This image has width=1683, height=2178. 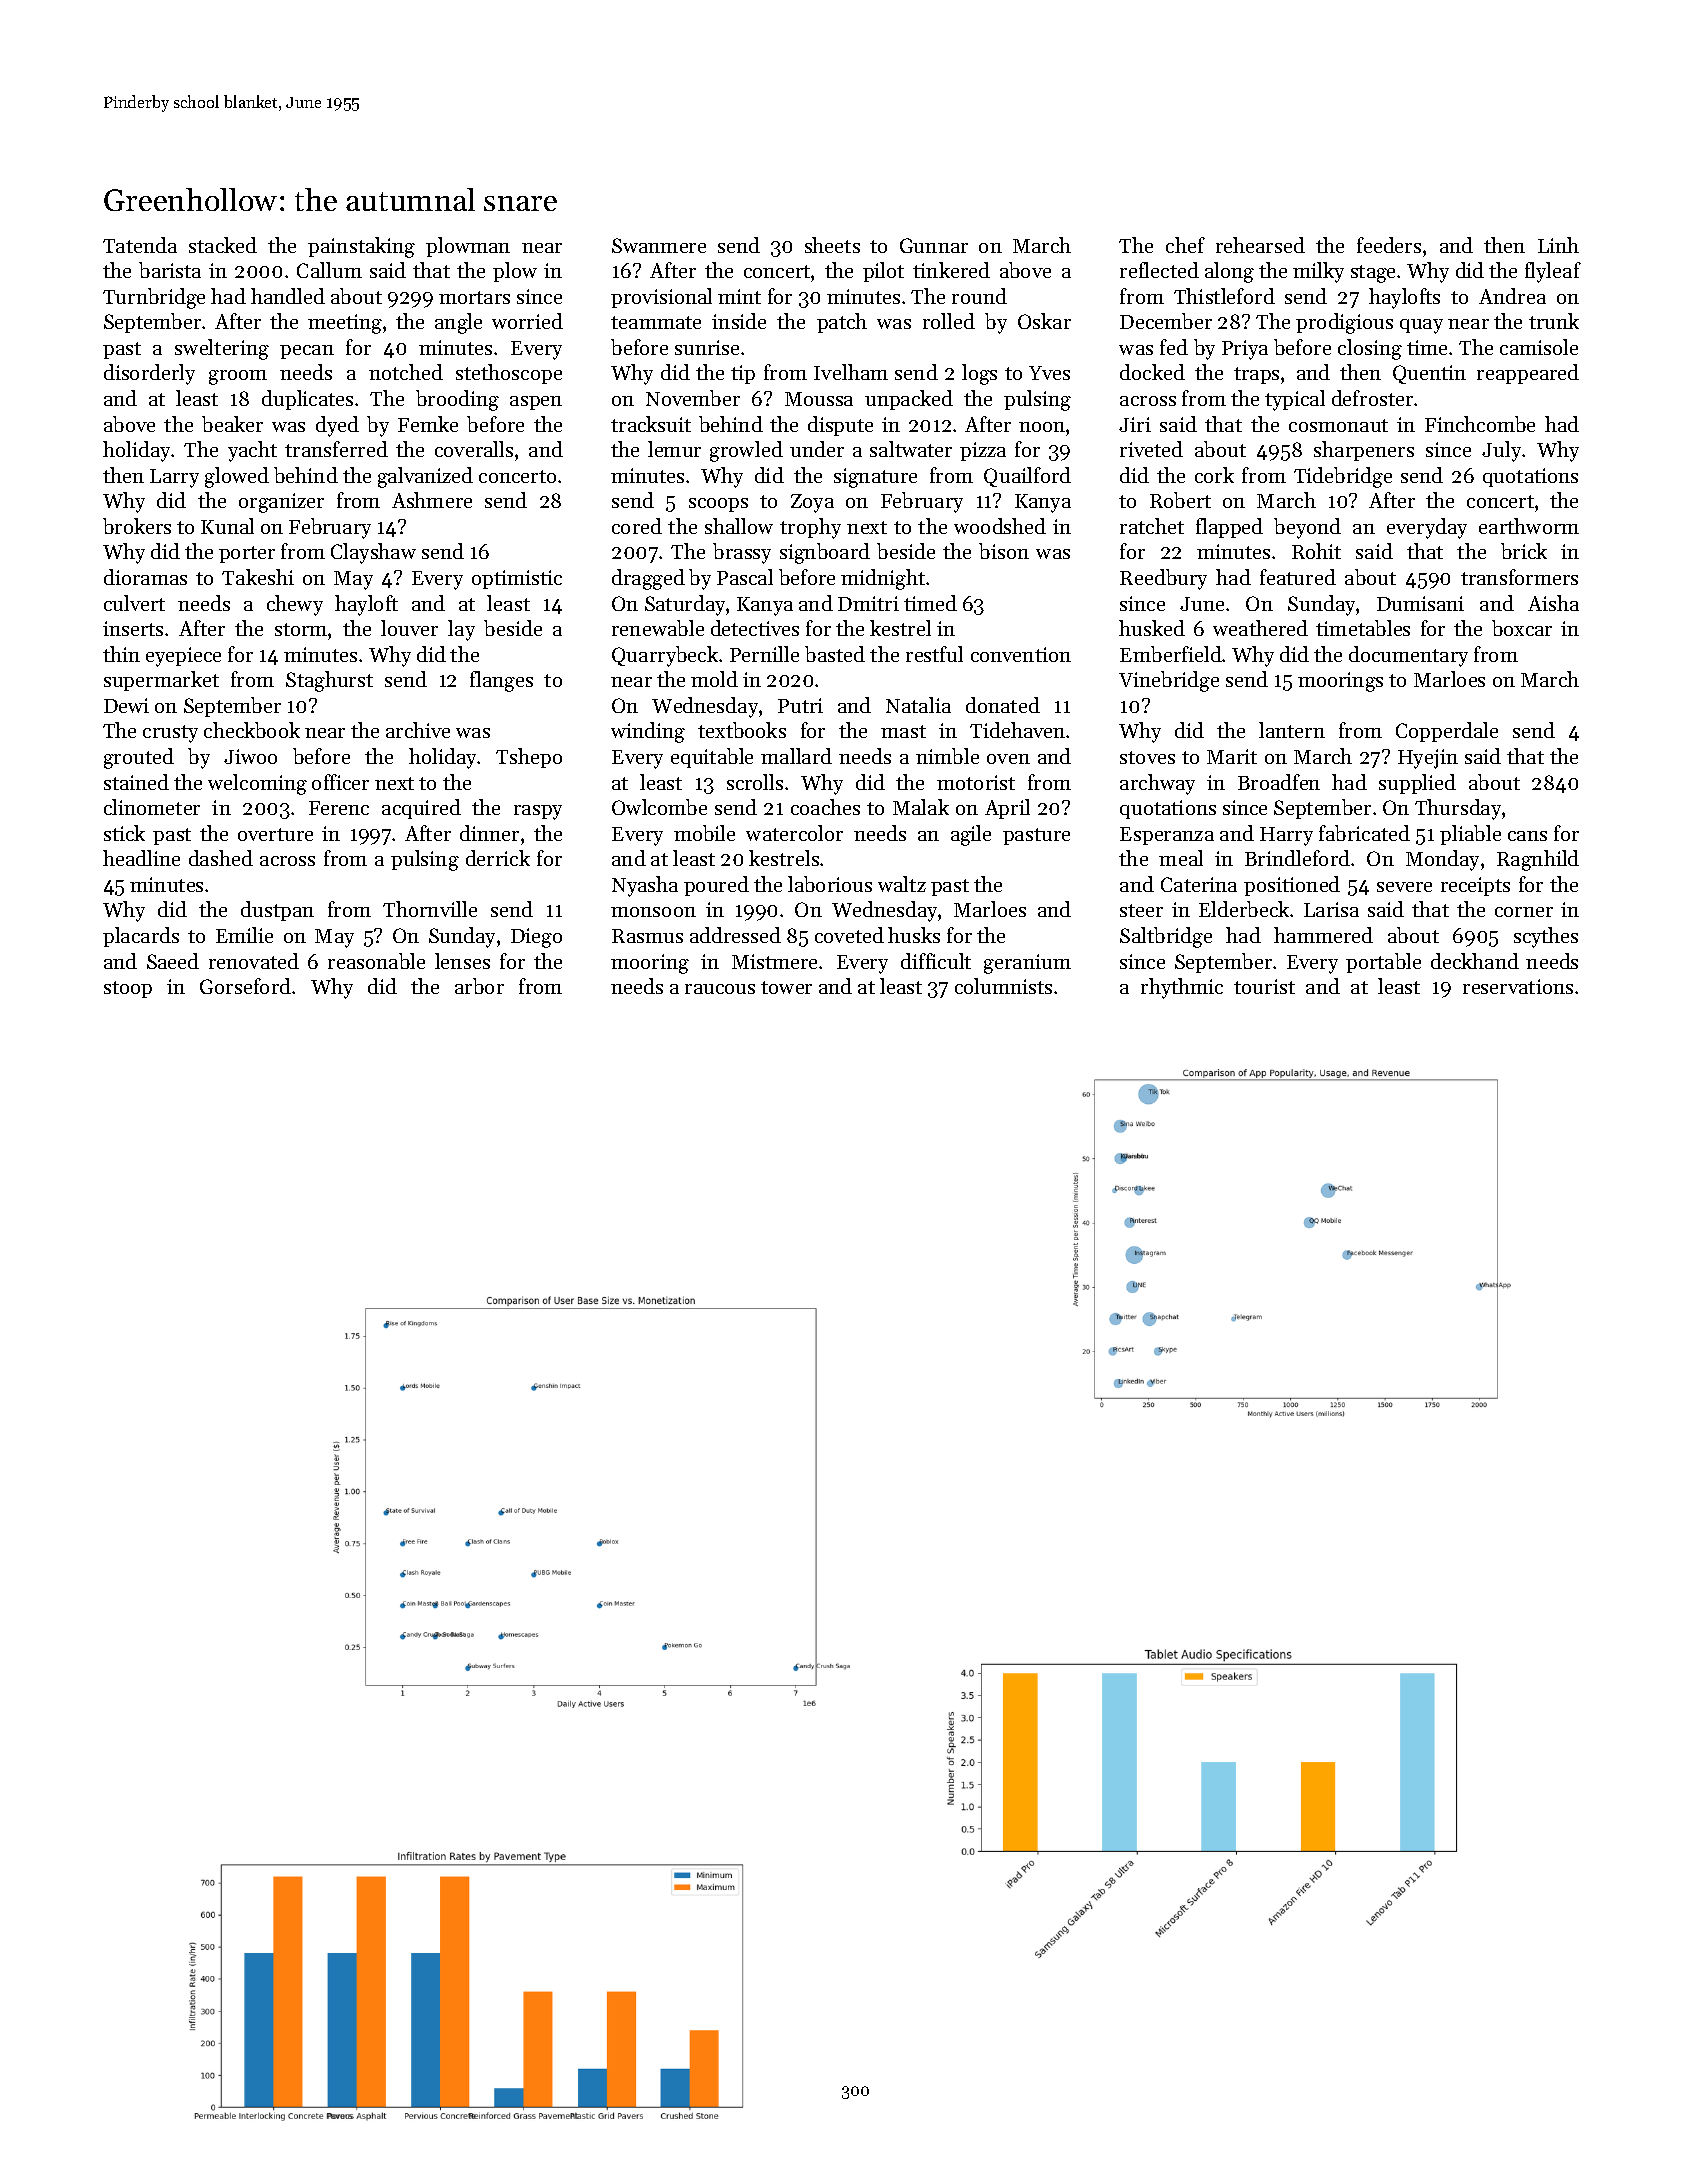 What do you see at coordinates (361, 247) in the image?
I see `painstaking` at bounding box center [361, 247].
